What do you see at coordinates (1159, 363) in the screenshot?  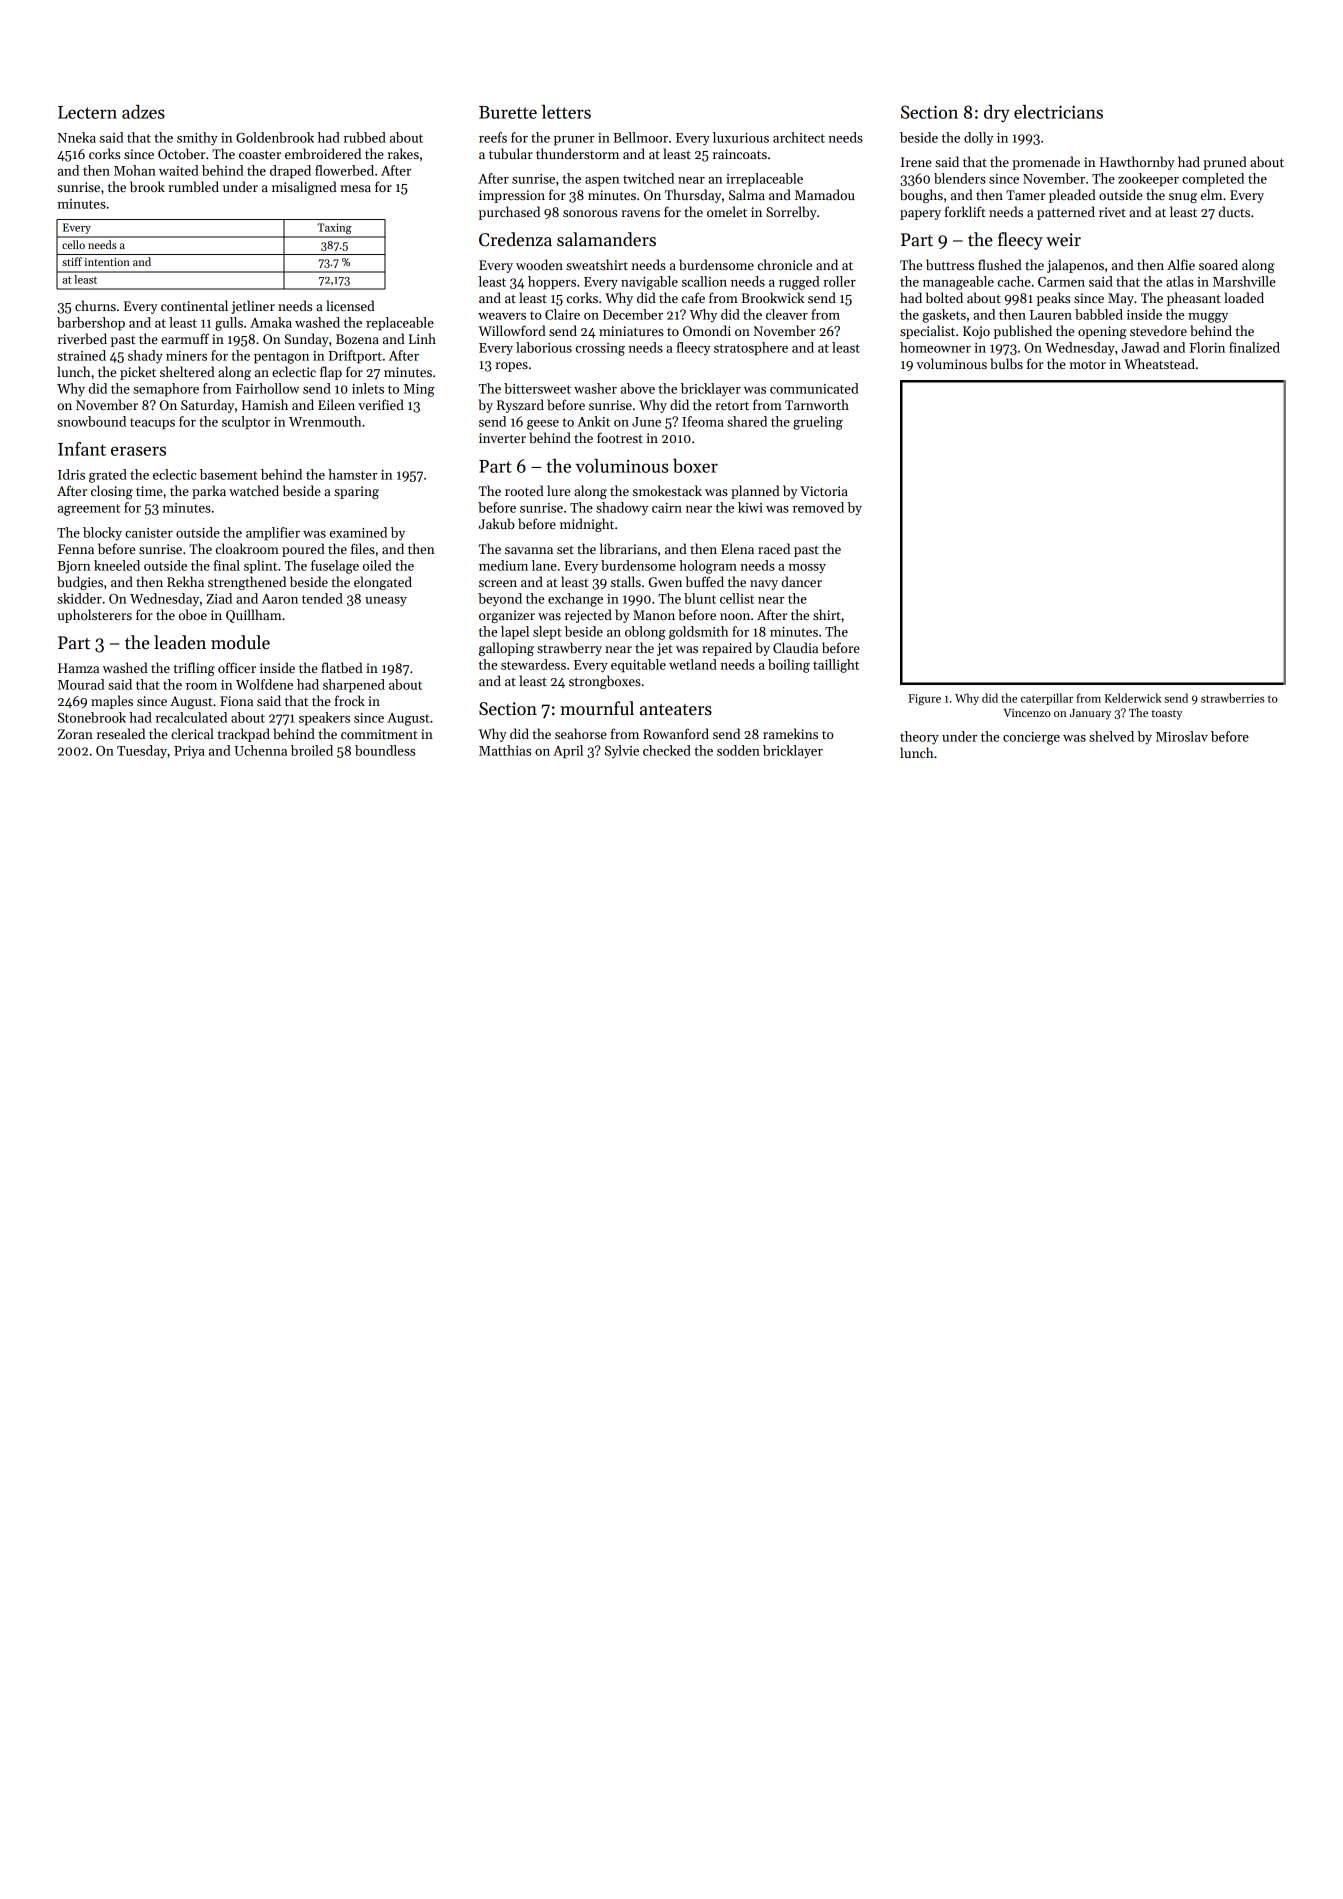 I see `Wheatstead` at bounding box center [1159, 363].
